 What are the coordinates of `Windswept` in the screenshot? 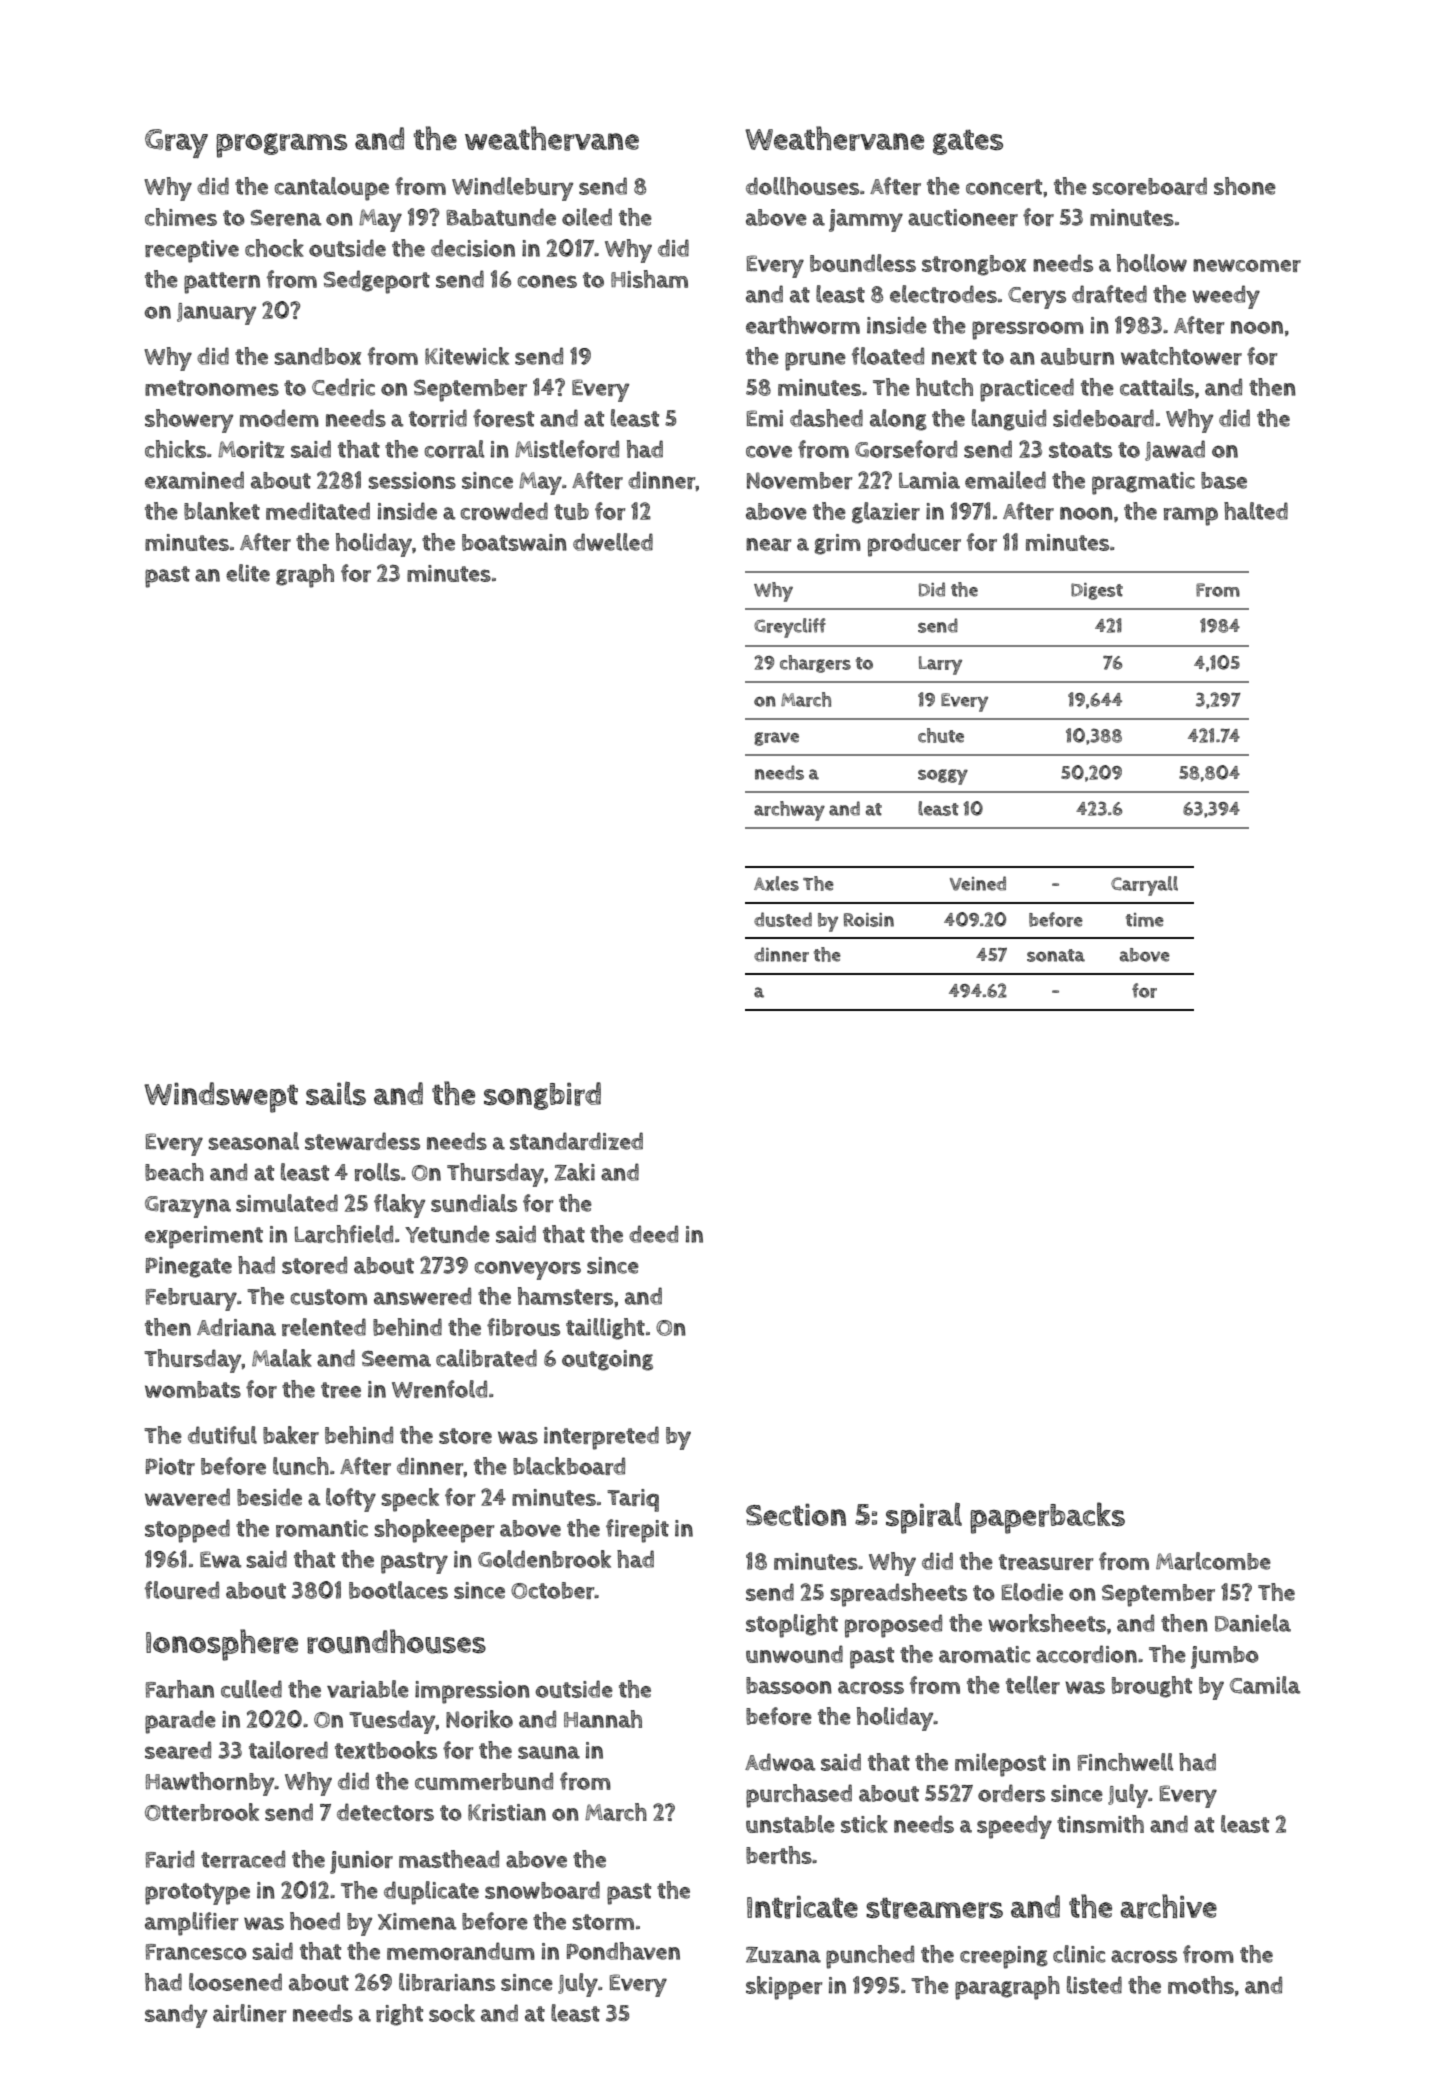 It's located at (221, 1097).
